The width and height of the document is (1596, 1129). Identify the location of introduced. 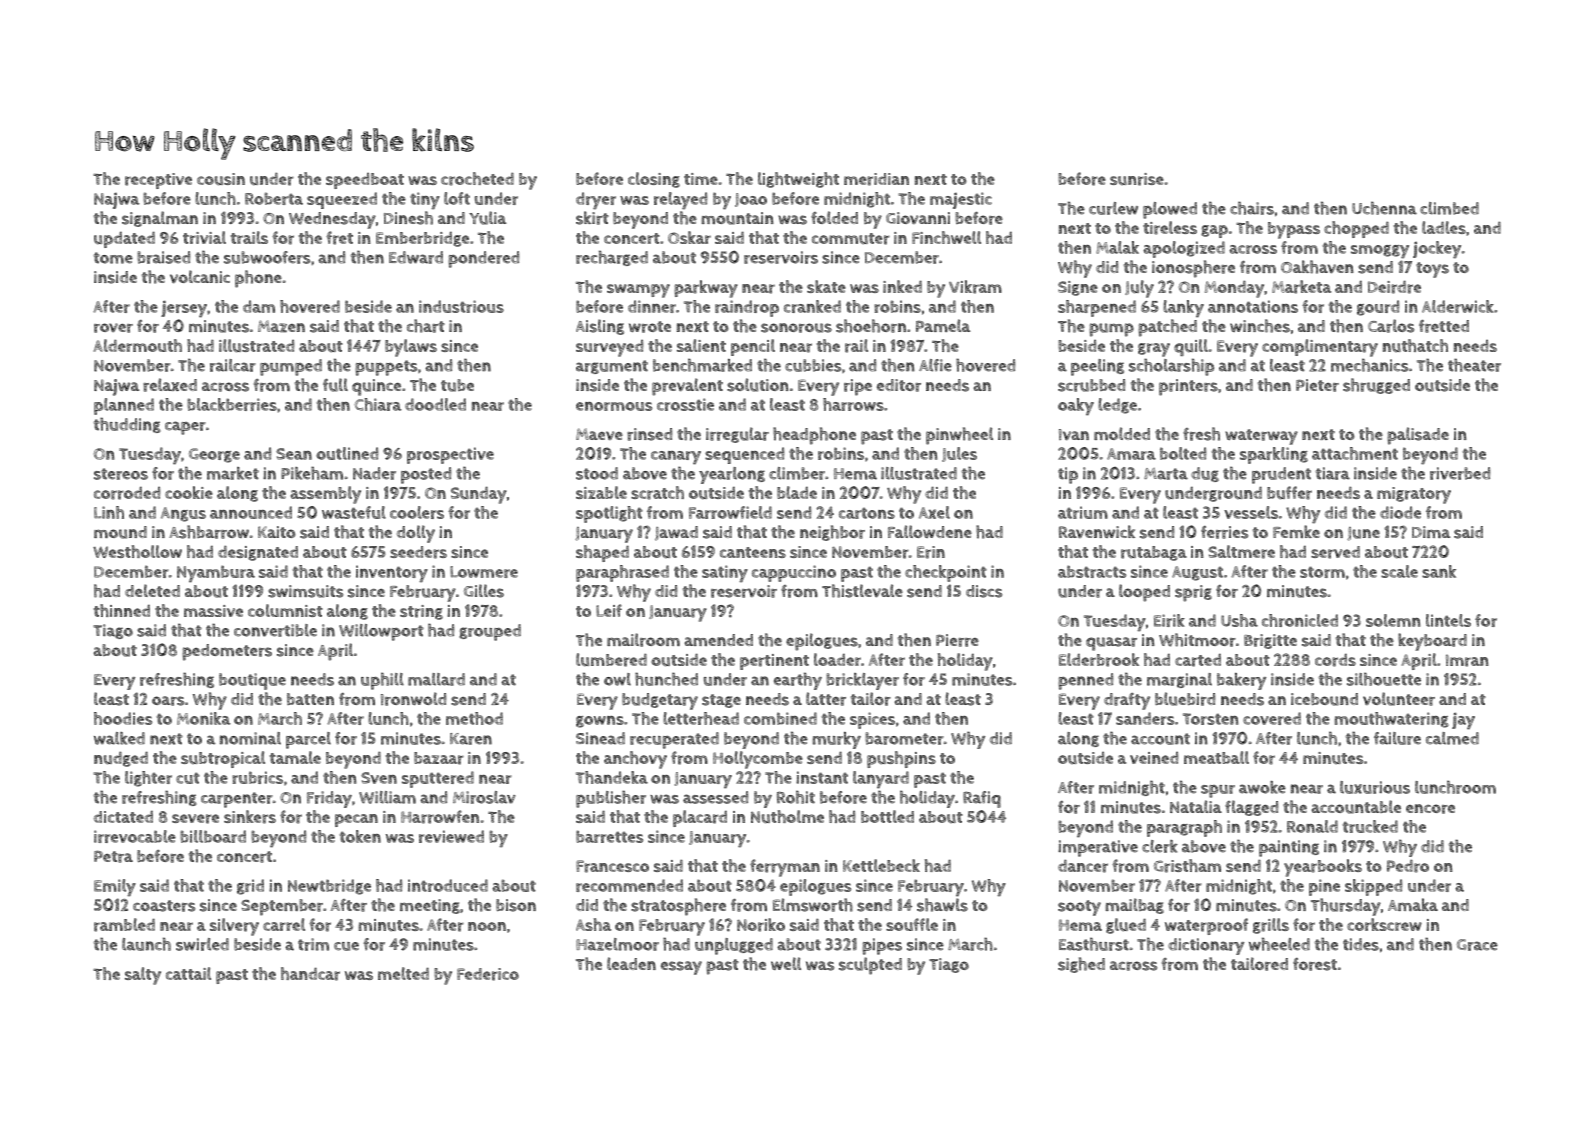
(448, 885).
